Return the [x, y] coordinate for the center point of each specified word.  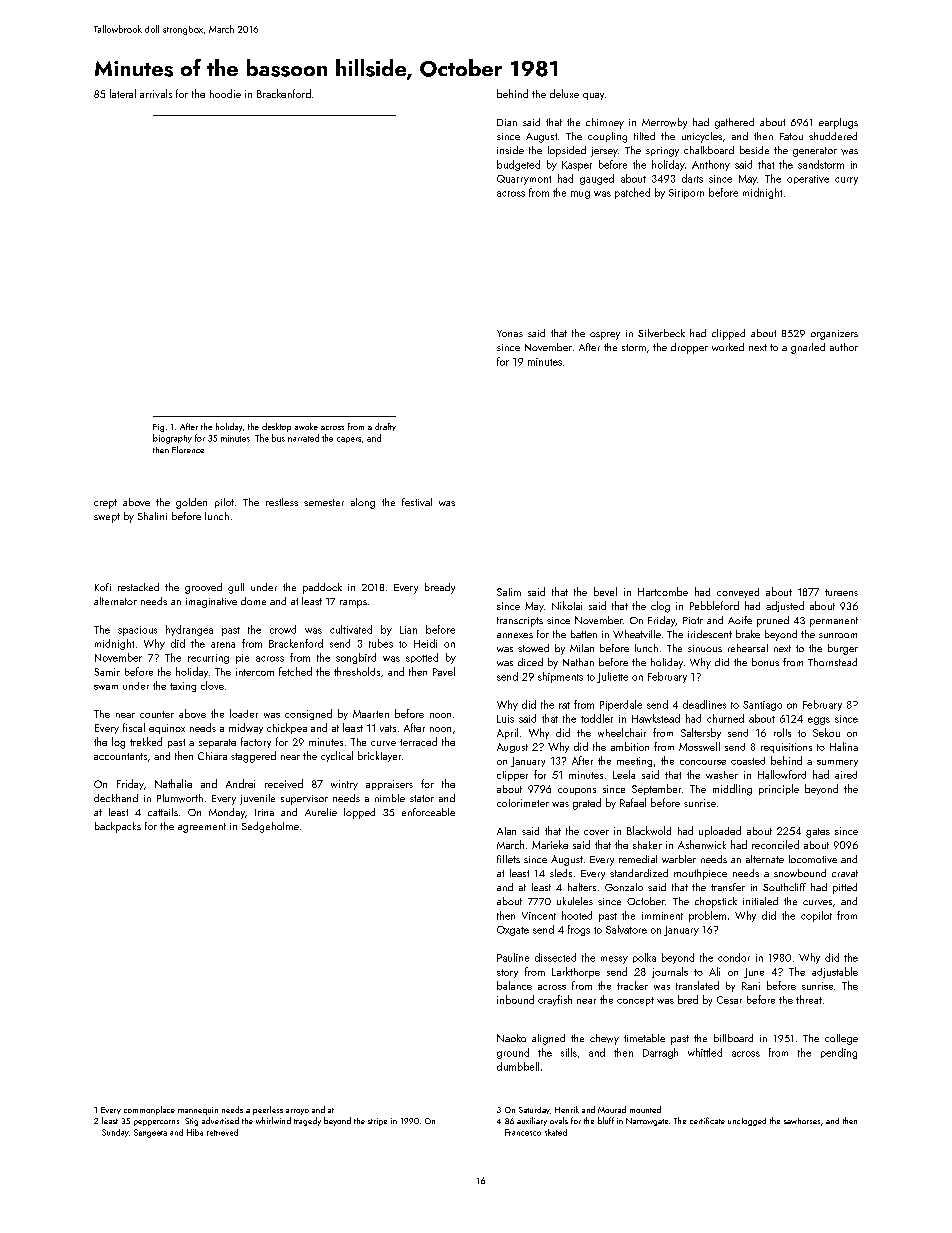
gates [818, 833]
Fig [158, 428]
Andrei [240, 783]
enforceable [428, 812]
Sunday [115, 1133]
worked [728, 347]
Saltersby [701, 733]
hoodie [225, 93]
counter [157, 714]
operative [808, 179]
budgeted [518, 165]
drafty [385, 427]
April [507, 733]
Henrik [567, 1109]
